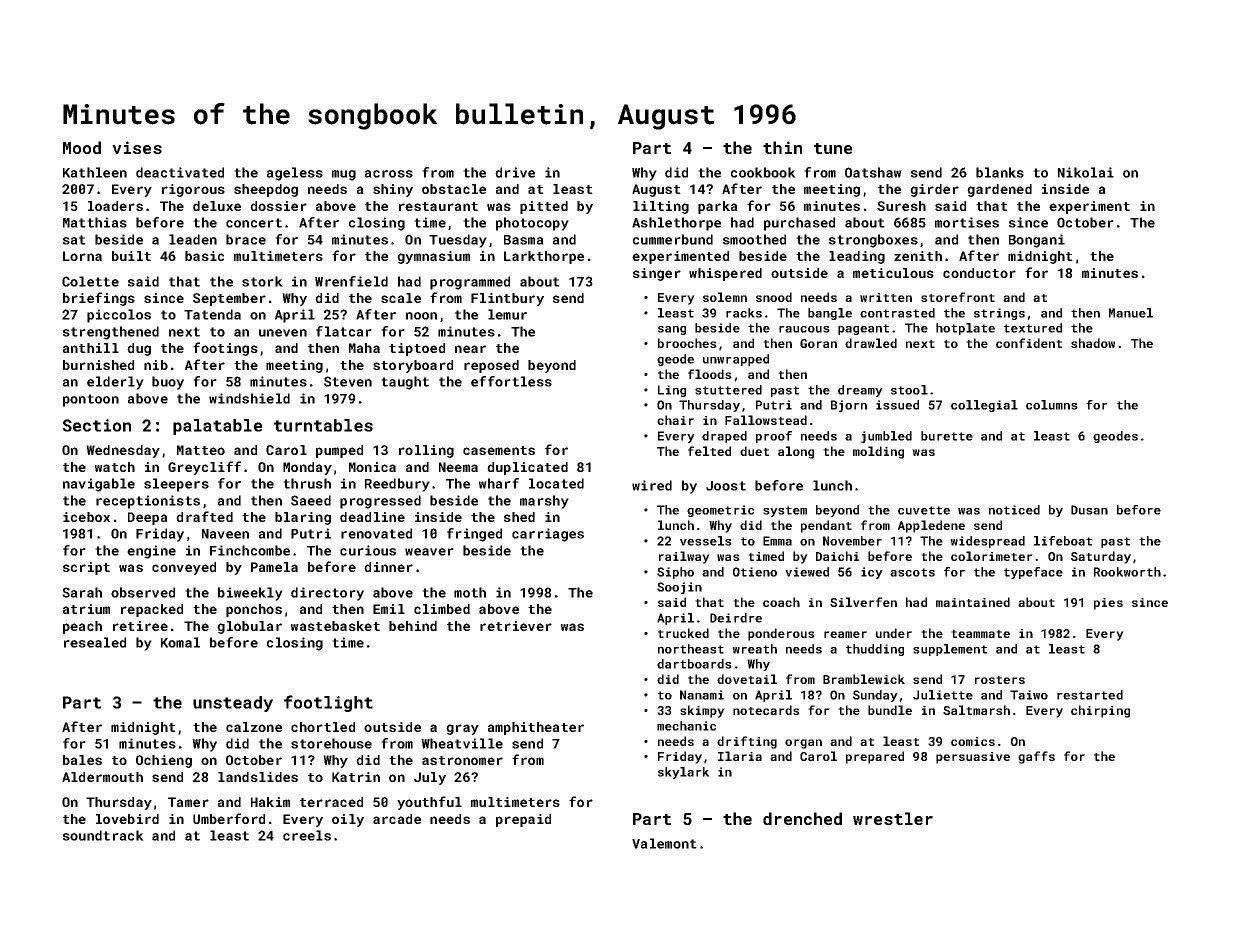 The image size is (1233, 952). Describe the element at coordinates (103, 835) in the screenshot. I see `soundtrack` at that location.
